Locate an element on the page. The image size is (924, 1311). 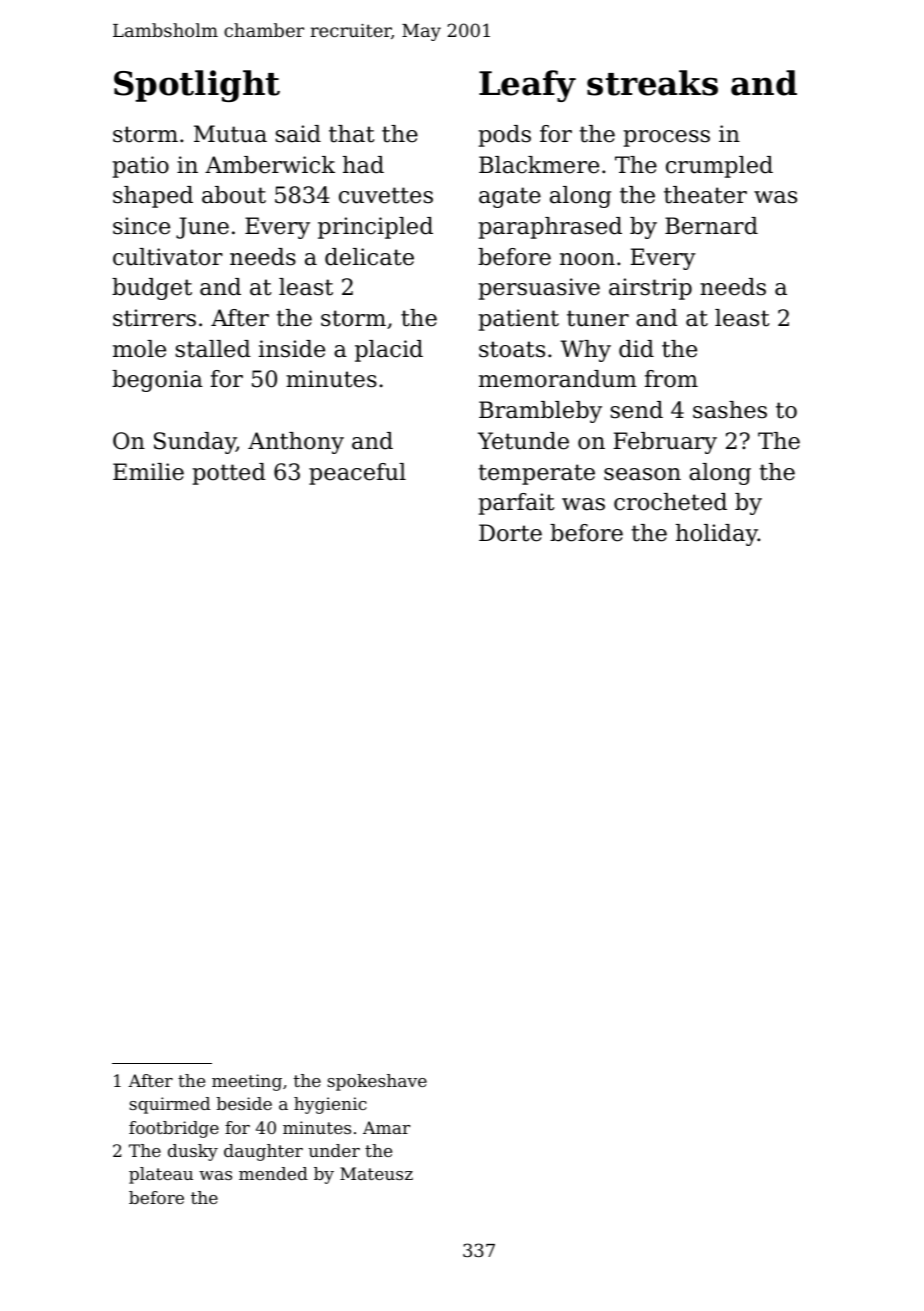
streaks is located at coordinates (652, 83).
